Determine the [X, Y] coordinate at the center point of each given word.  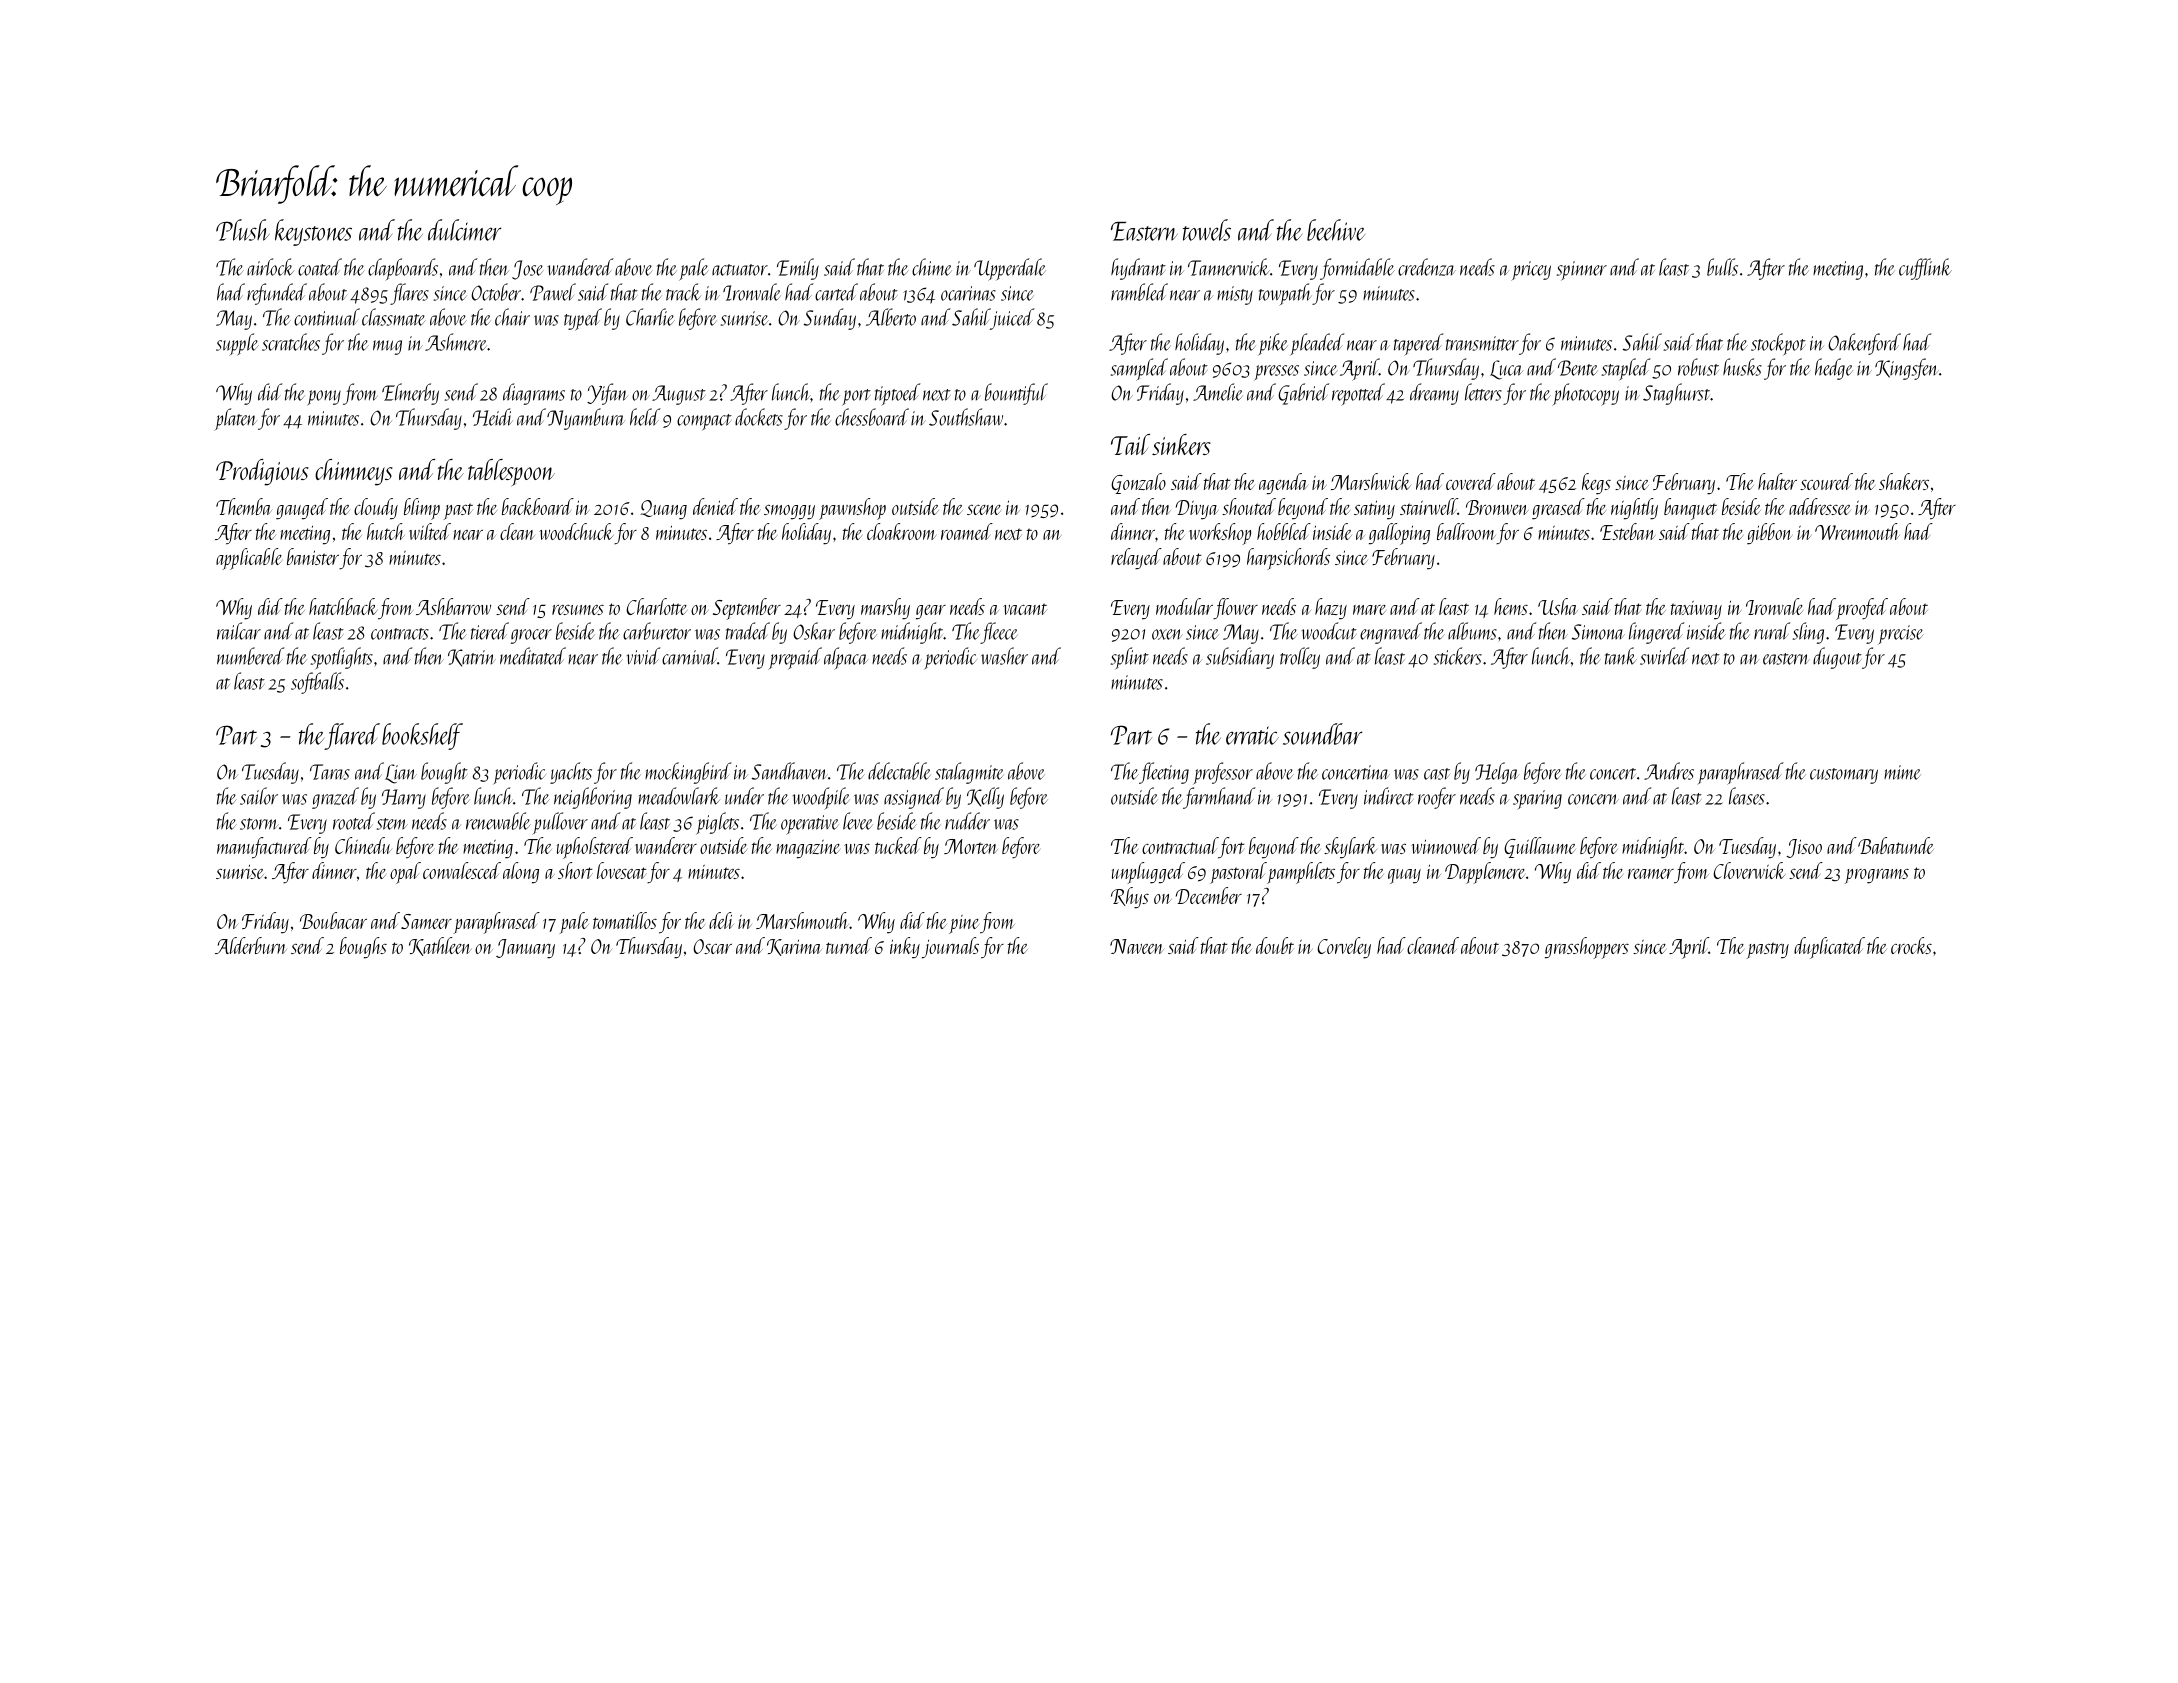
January [525, 949]
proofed [1862, 609]
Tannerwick [1229, 267]
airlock [270, 267]
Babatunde [1896, 845]
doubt [1275, 945]
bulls [1722, 267]
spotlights [342, 658]
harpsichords [1288, 559]
